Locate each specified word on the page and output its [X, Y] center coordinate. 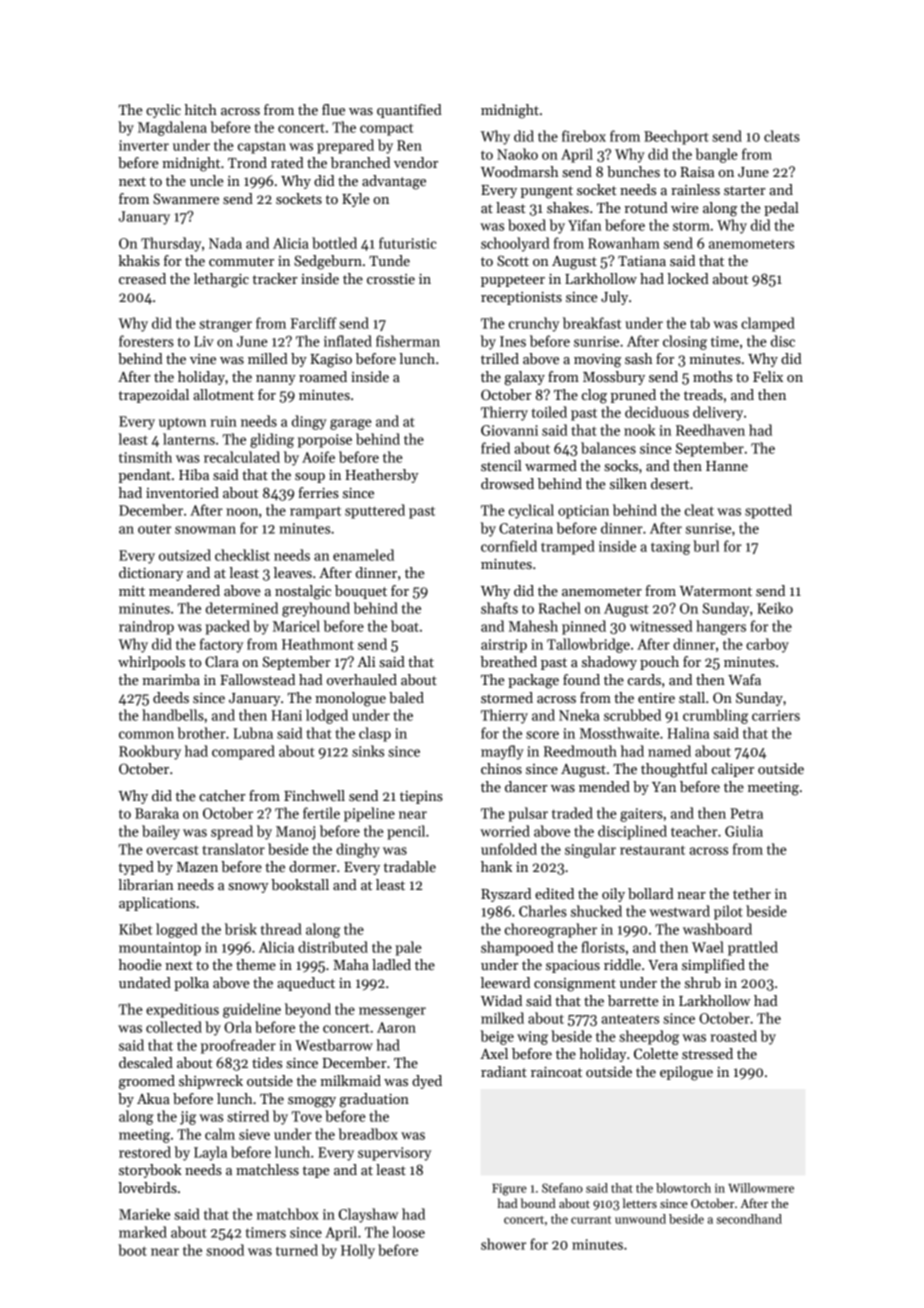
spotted [768, 511]
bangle [716, 155]
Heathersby [381, 476]
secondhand [749, 1219]
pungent [547, 192]
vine [203, 359]
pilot [728, 912]
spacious [573, 966]
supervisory [394, 1154]
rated [287, 162]
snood [225, 1250]
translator [233, 849]
